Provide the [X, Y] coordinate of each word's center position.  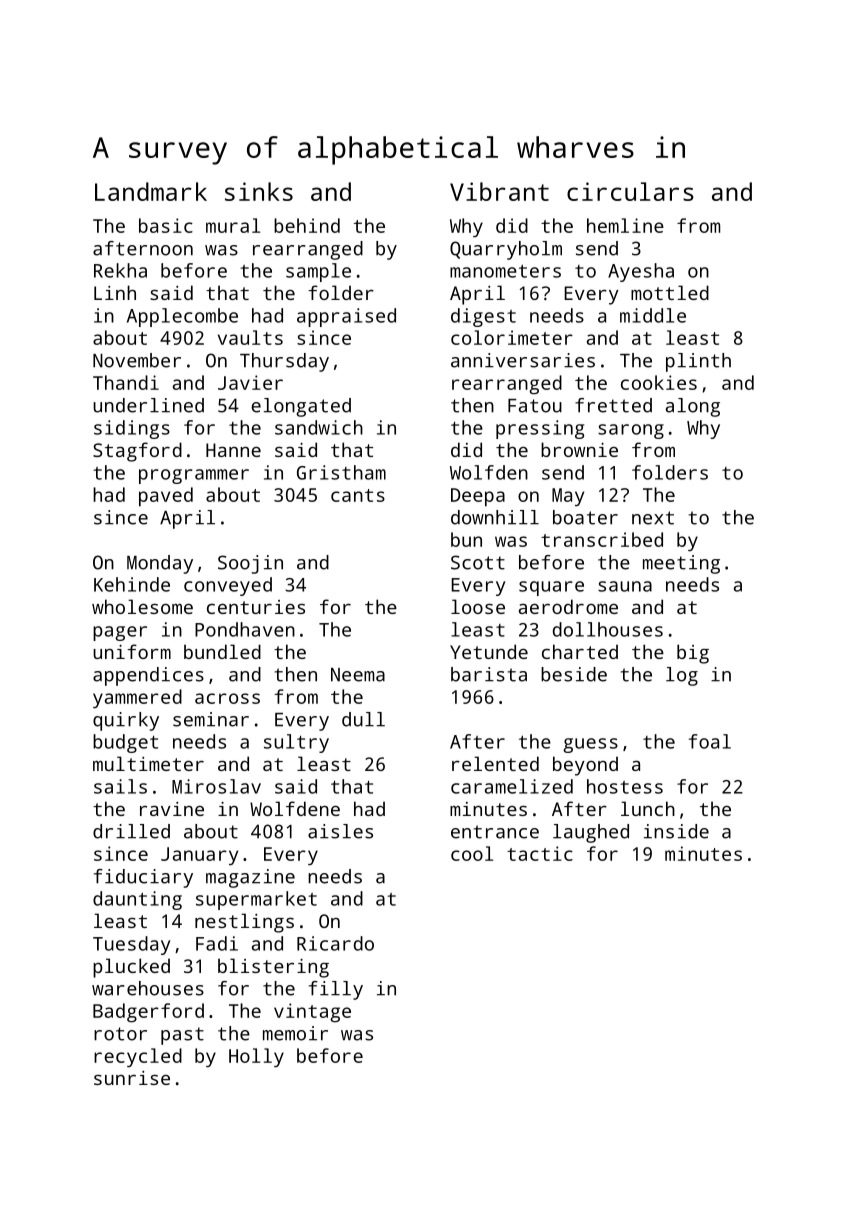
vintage [312, 1013]
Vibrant [499, 191]
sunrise [132, 1078]
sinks [259, 191]
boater [585, 517]
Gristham [341, 472]
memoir [295, 1033]
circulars [630, 191]
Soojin [250, 564]
